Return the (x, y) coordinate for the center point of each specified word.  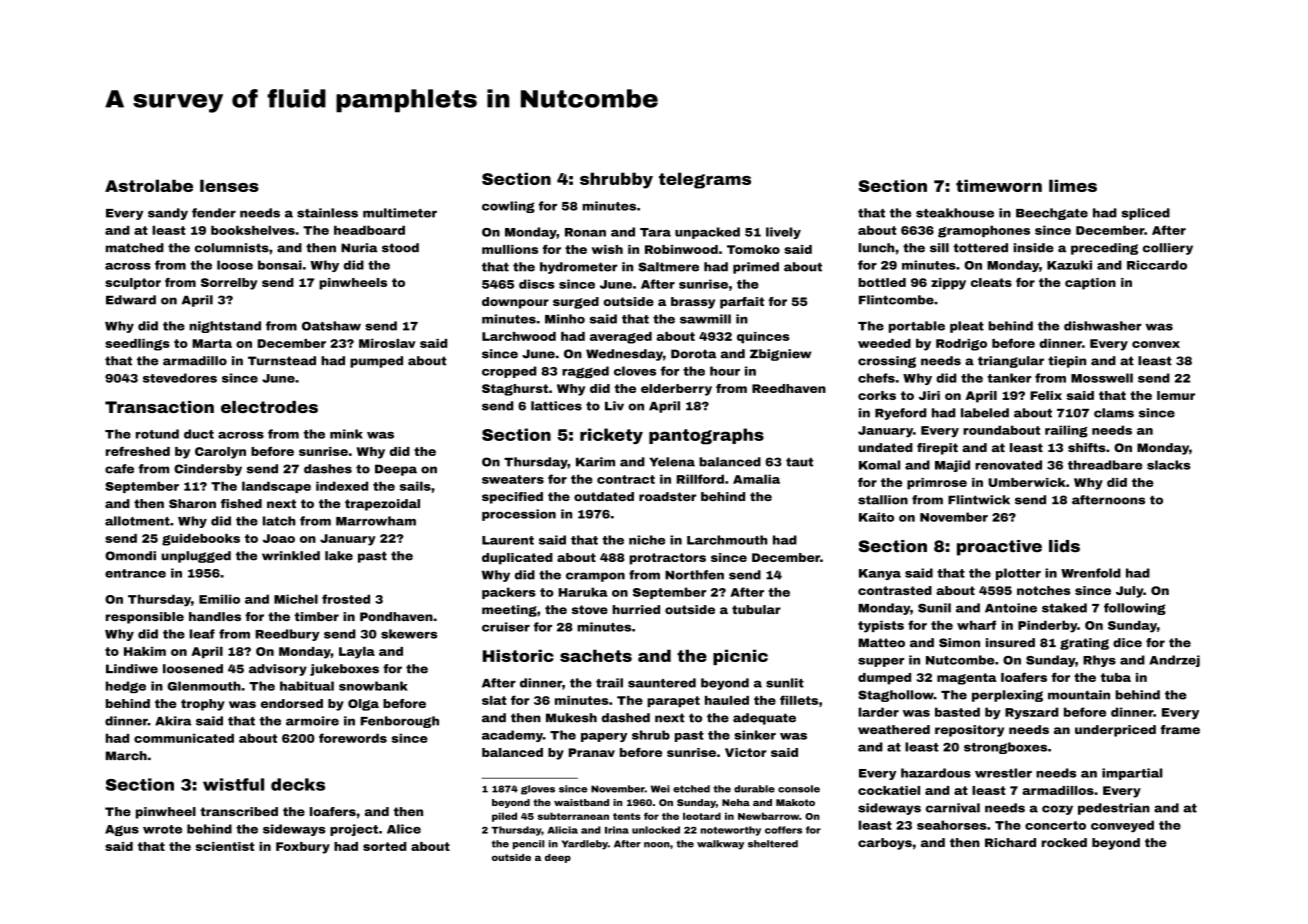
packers (509, 593)
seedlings (137, 345)
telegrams (705, 180)
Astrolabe (149, 185)
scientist (225, 846)
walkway (720, 845)
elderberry (676, 390)
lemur (1176, 395)
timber (317, 616)
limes (1073, 185)
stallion (883, 500)
